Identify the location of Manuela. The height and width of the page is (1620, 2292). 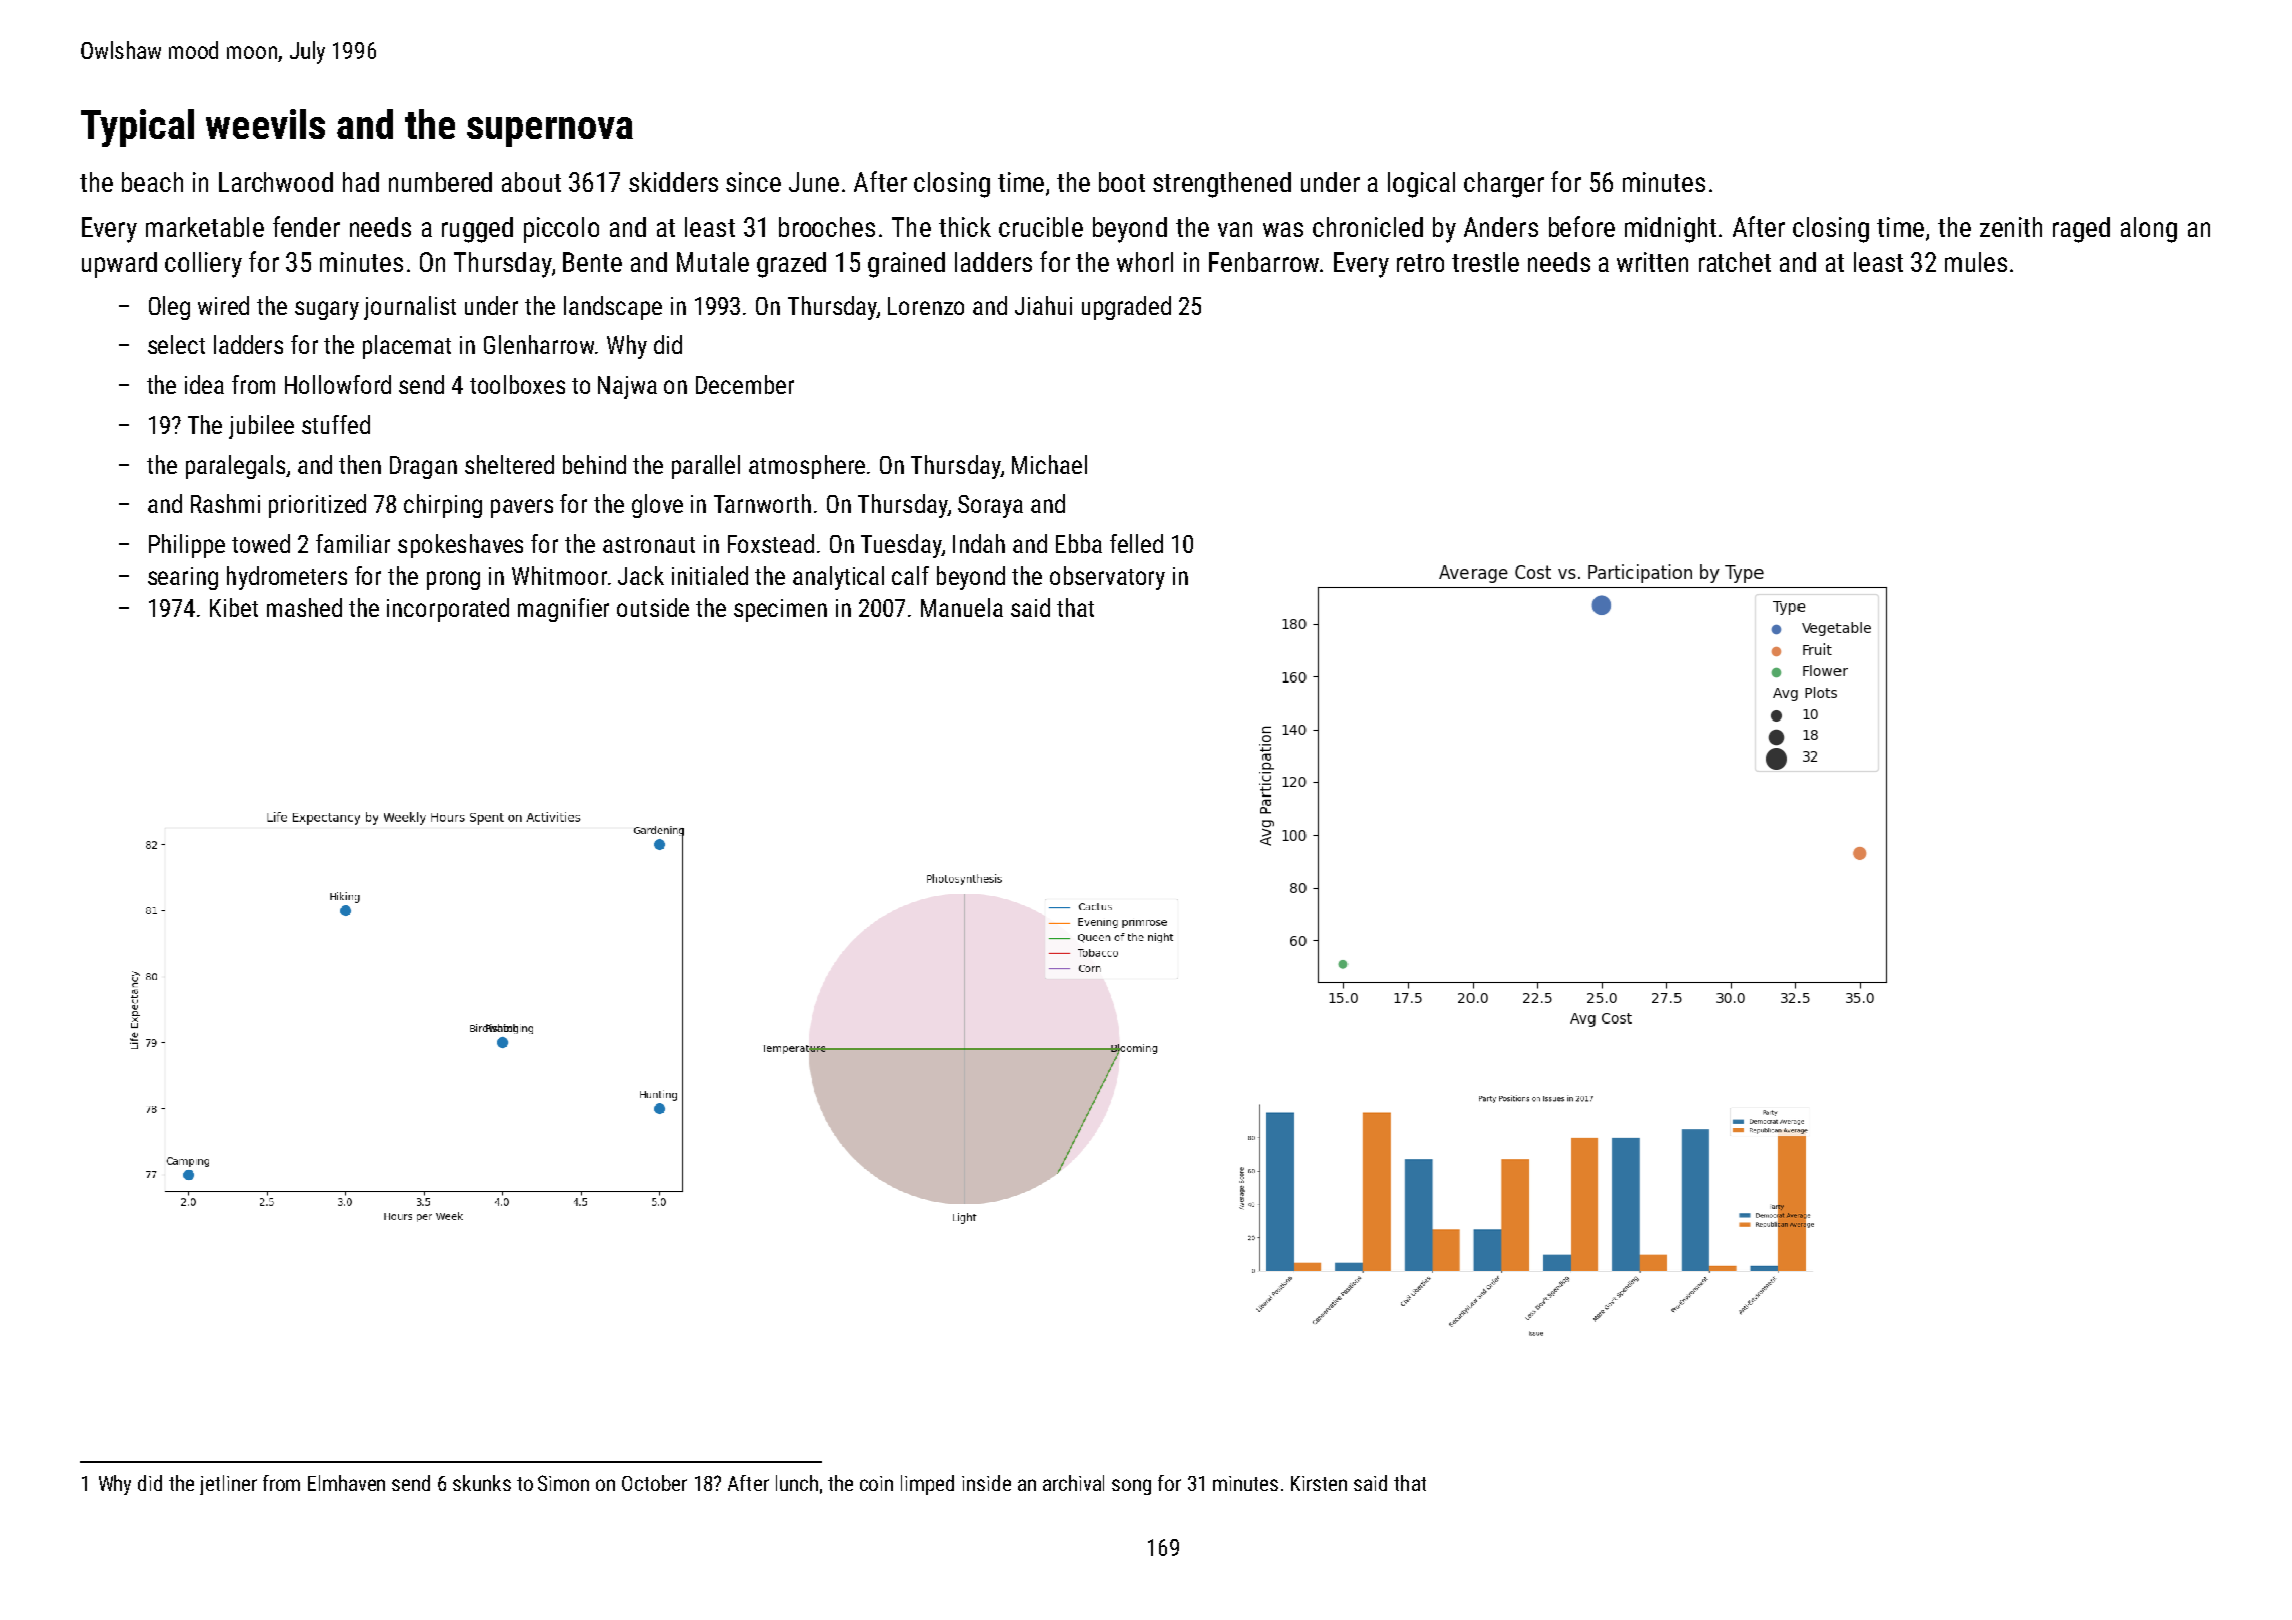
(962, 607).
